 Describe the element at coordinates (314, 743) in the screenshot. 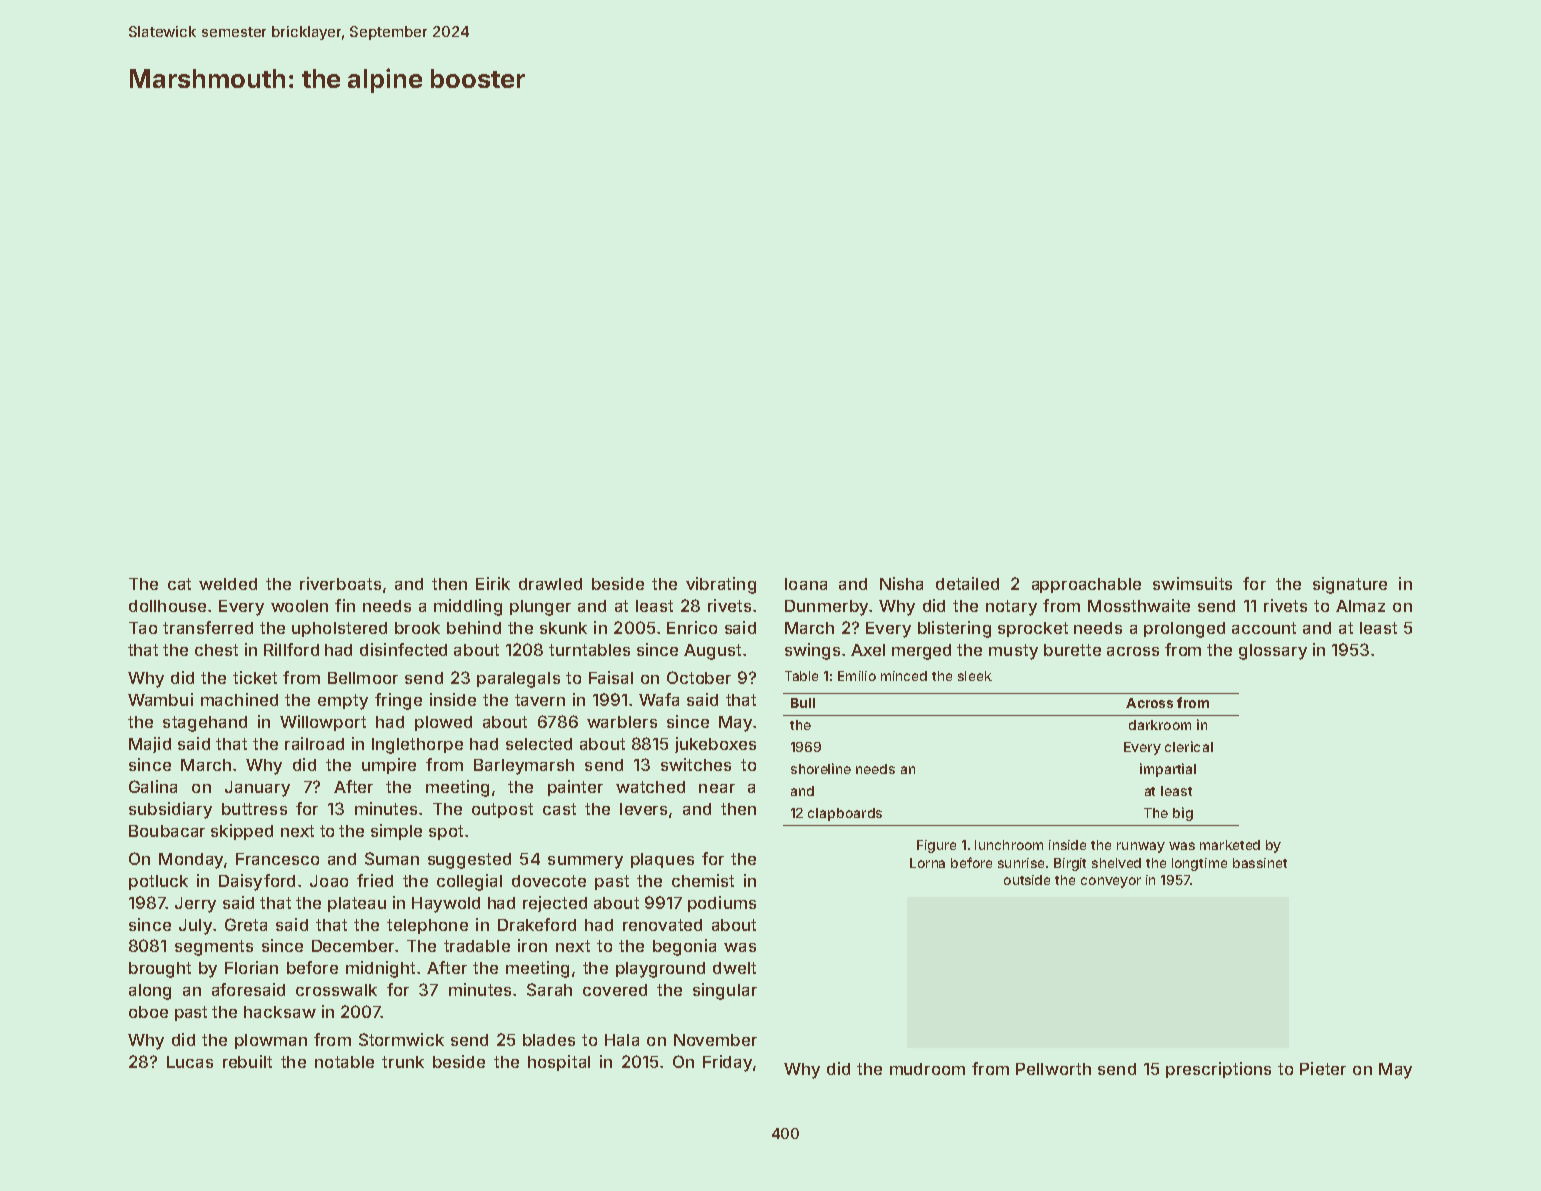

I see `railroad` at that location.
